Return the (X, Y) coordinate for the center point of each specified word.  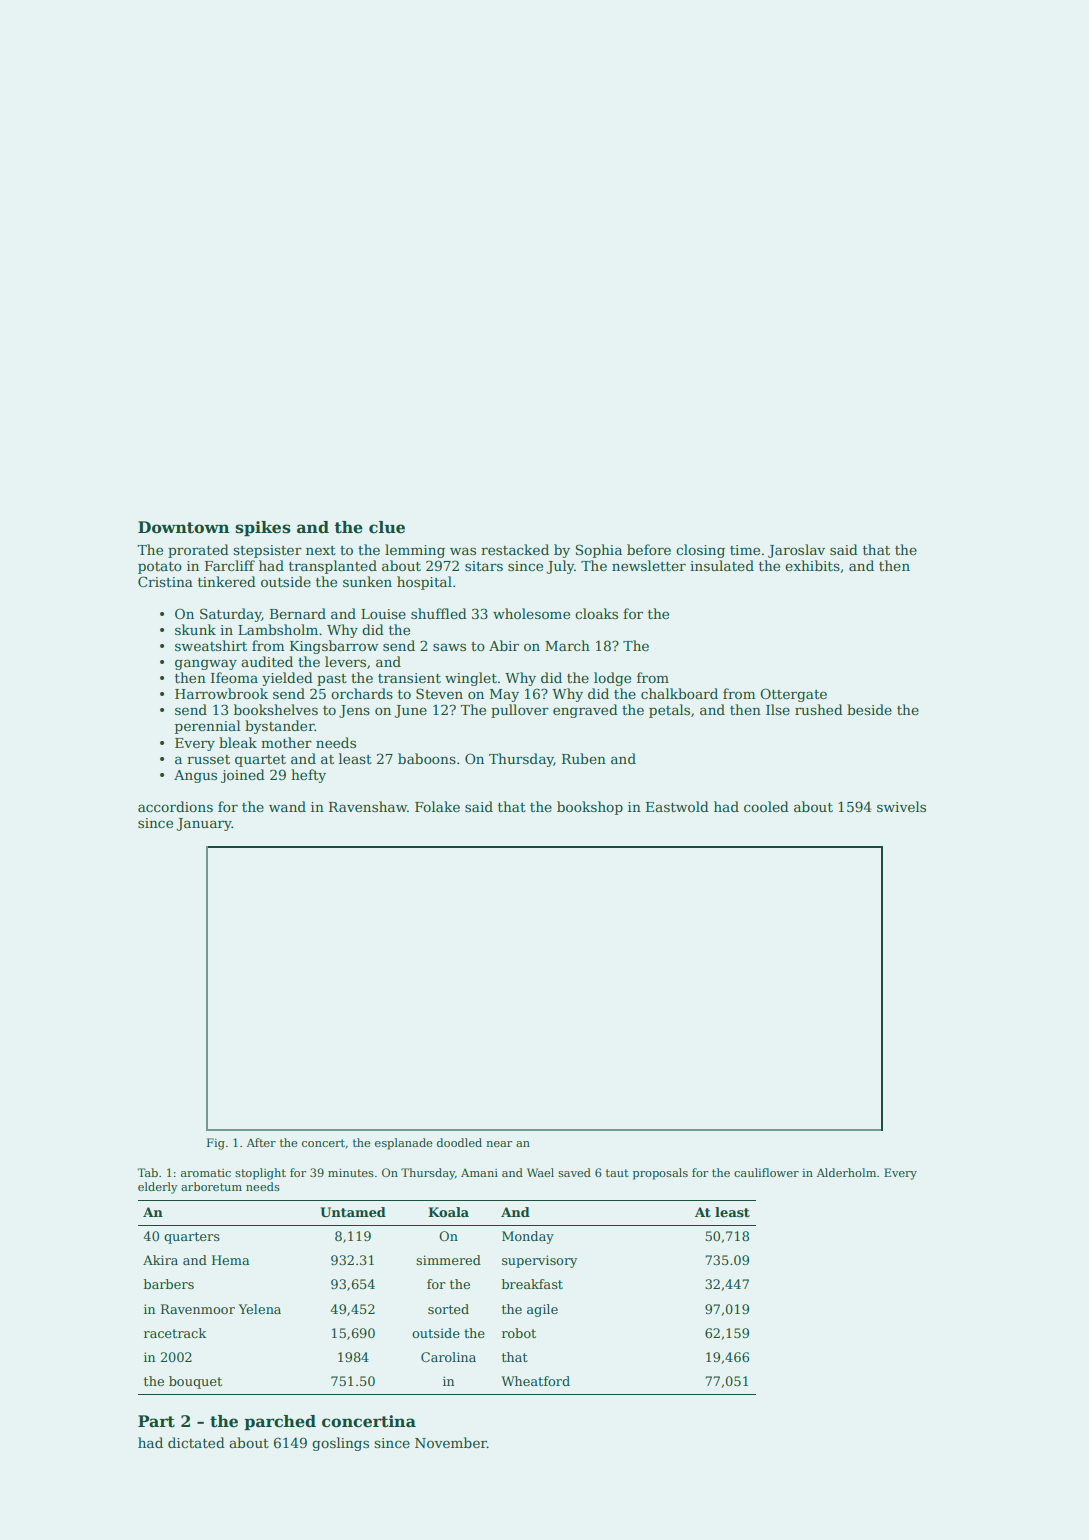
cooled (766, 806)
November (451, 1442)
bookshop (590, 808)
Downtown (183, 527)
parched (280, 1422)
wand (287, 806)
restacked (515, 549)
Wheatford (535, 1381)
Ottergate (793, 695)
